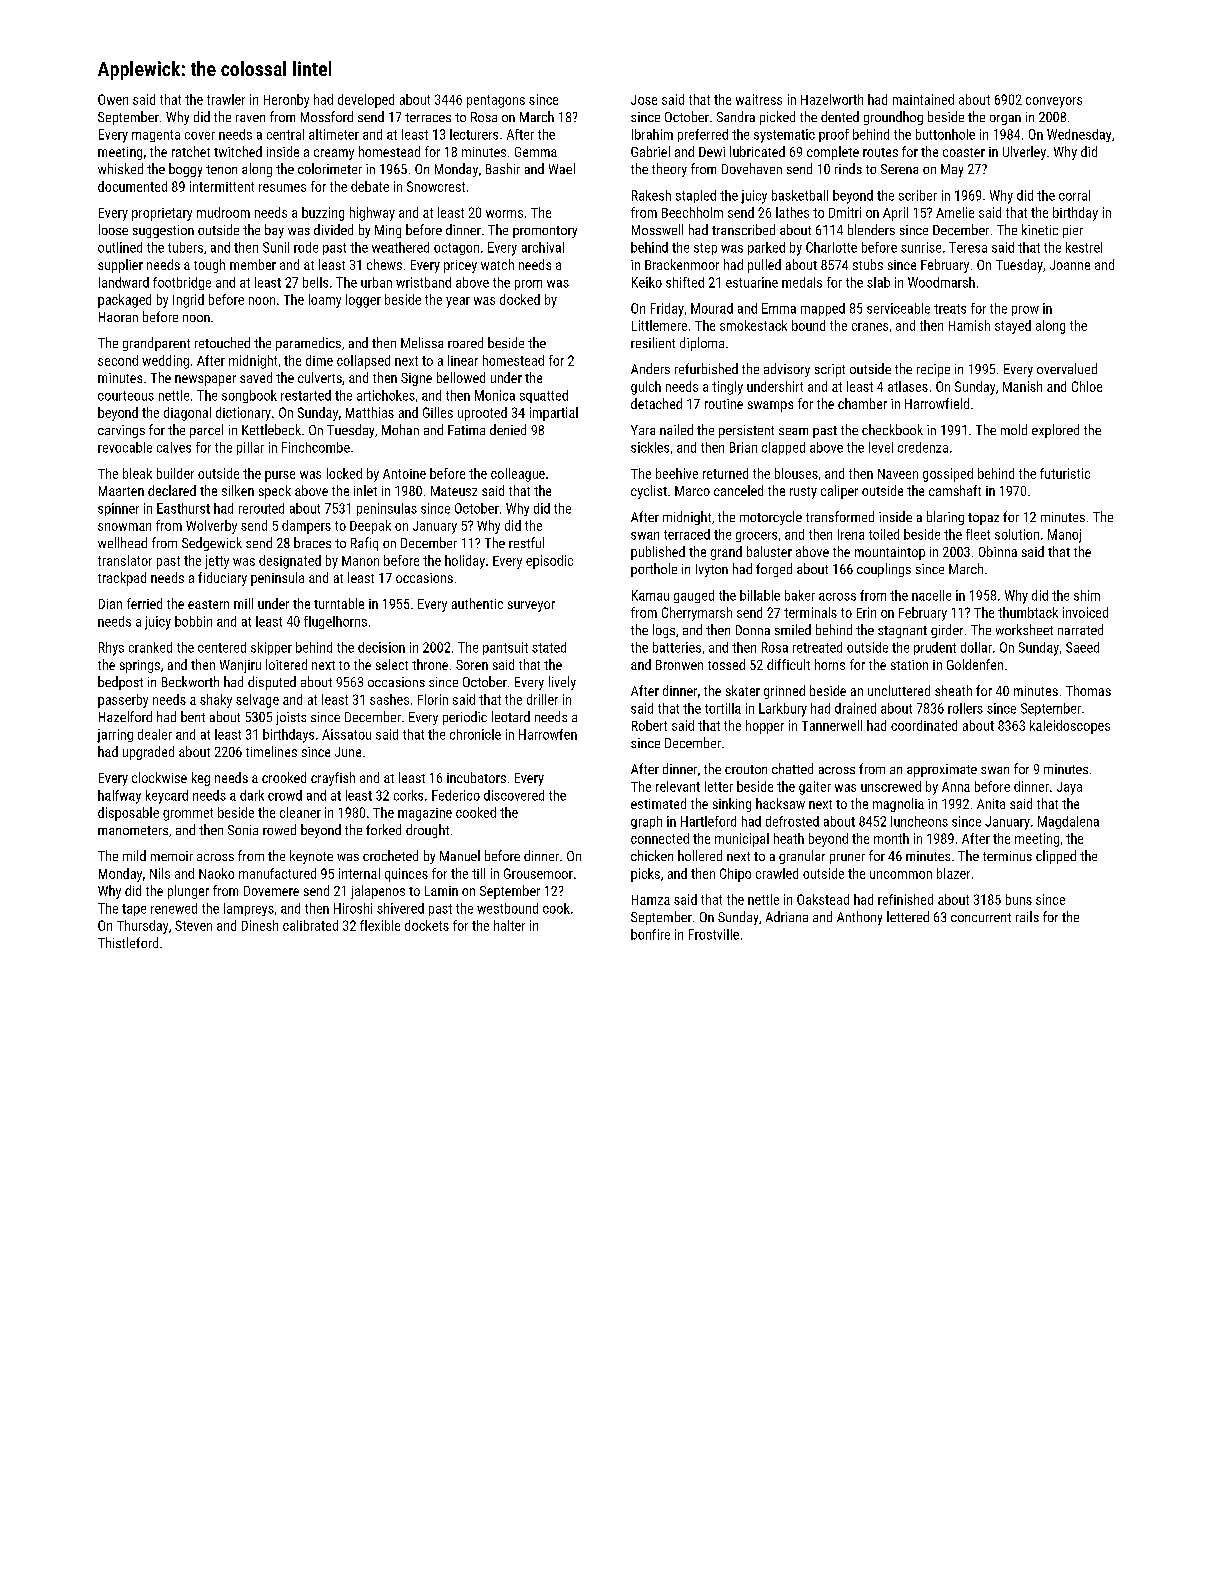 The height and width of the document is (1570, 1213). What do you see at coordinates (998, 551) in the document?
I see `Obinna` at bounding box center [998, 551].
